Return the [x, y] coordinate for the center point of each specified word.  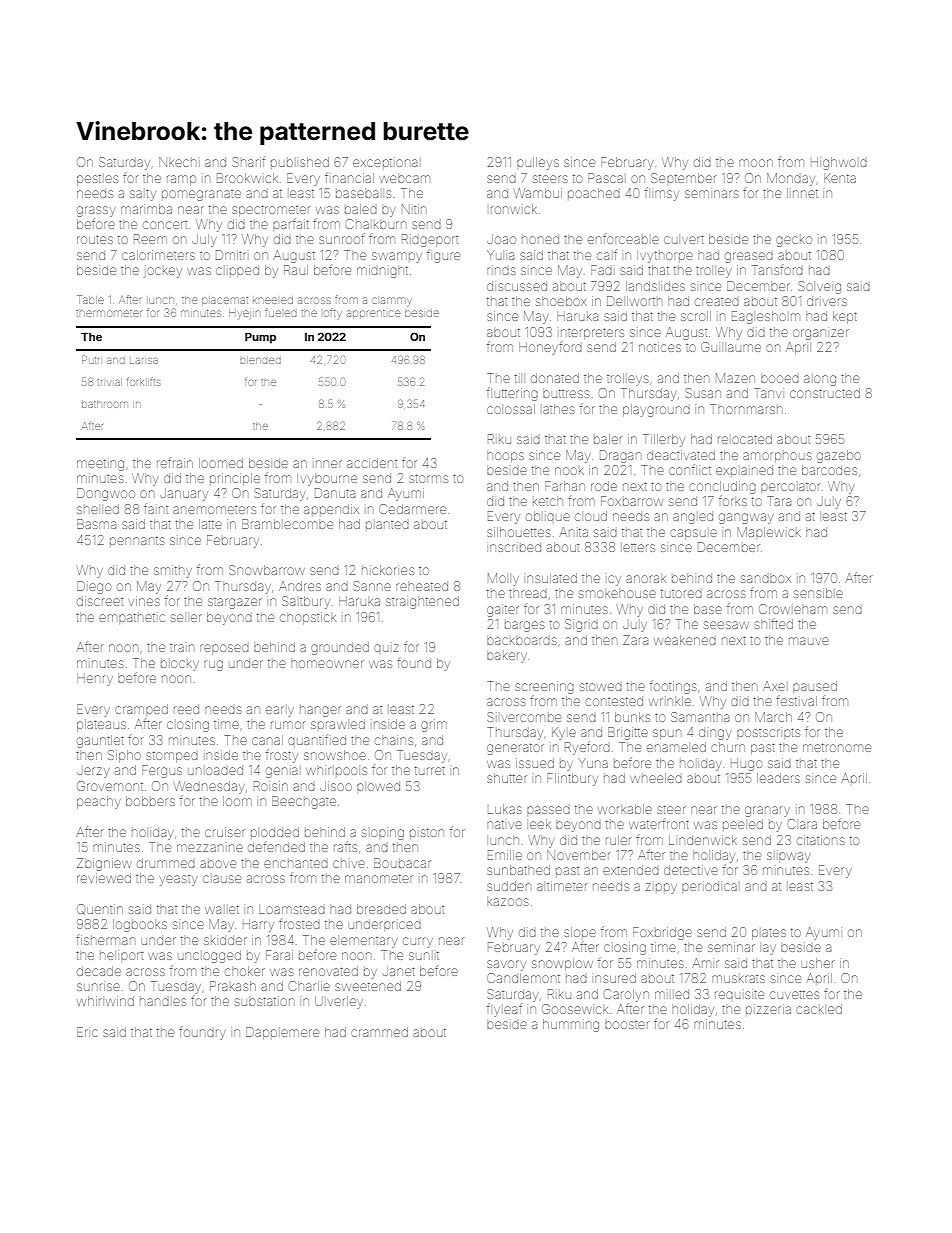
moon [756, 163]
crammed [379, 1032]
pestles [97, 180]
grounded [340, 648]
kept [845, 317]
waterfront [659, 824]
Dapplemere [282, 1033]
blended [260, 360]
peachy [99, 802]
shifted [774, 624]
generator [515, 749]
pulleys [538, 163]
